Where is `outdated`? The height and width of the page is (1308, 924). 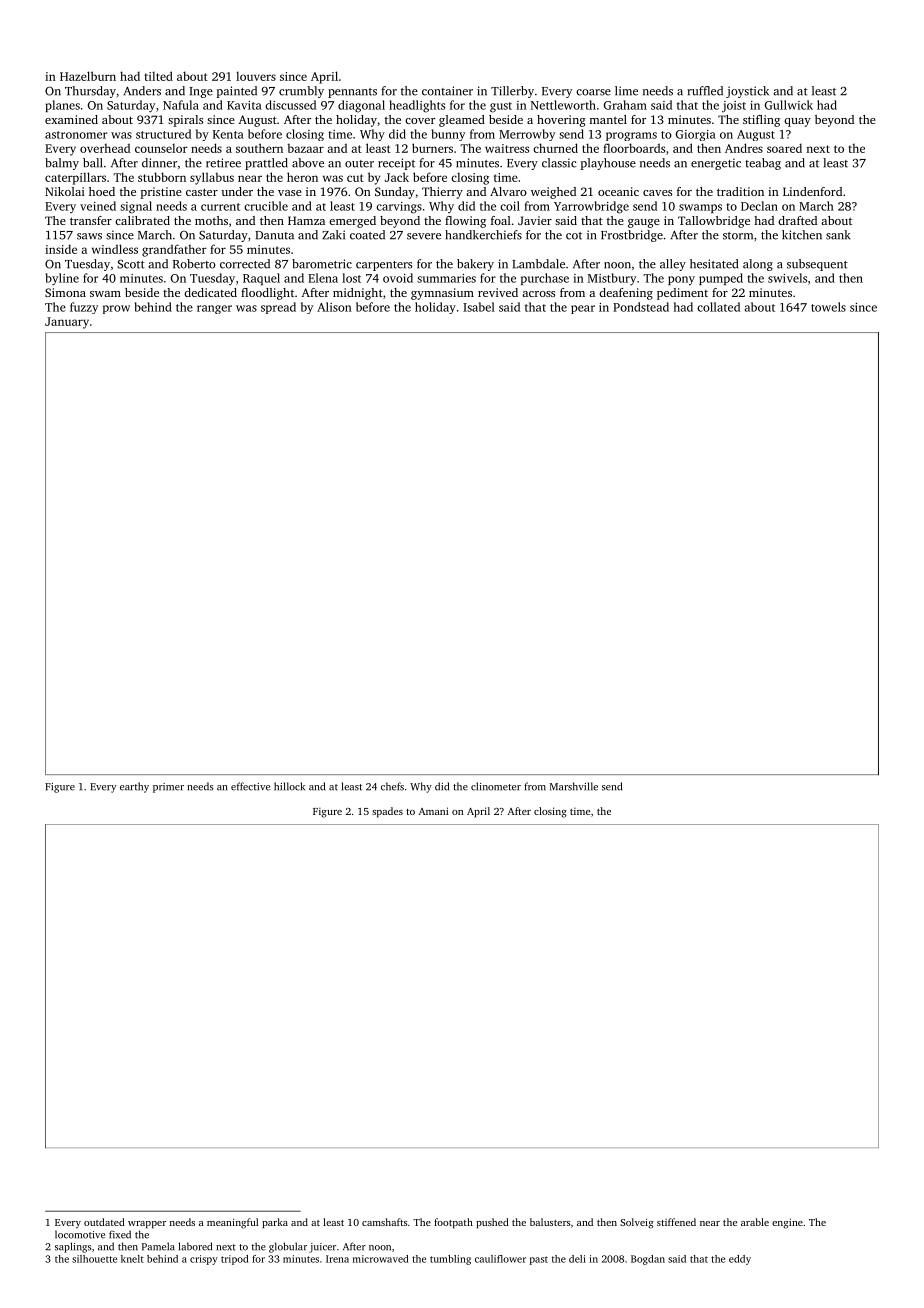 outdated is located at coordinates (104, 1222).
